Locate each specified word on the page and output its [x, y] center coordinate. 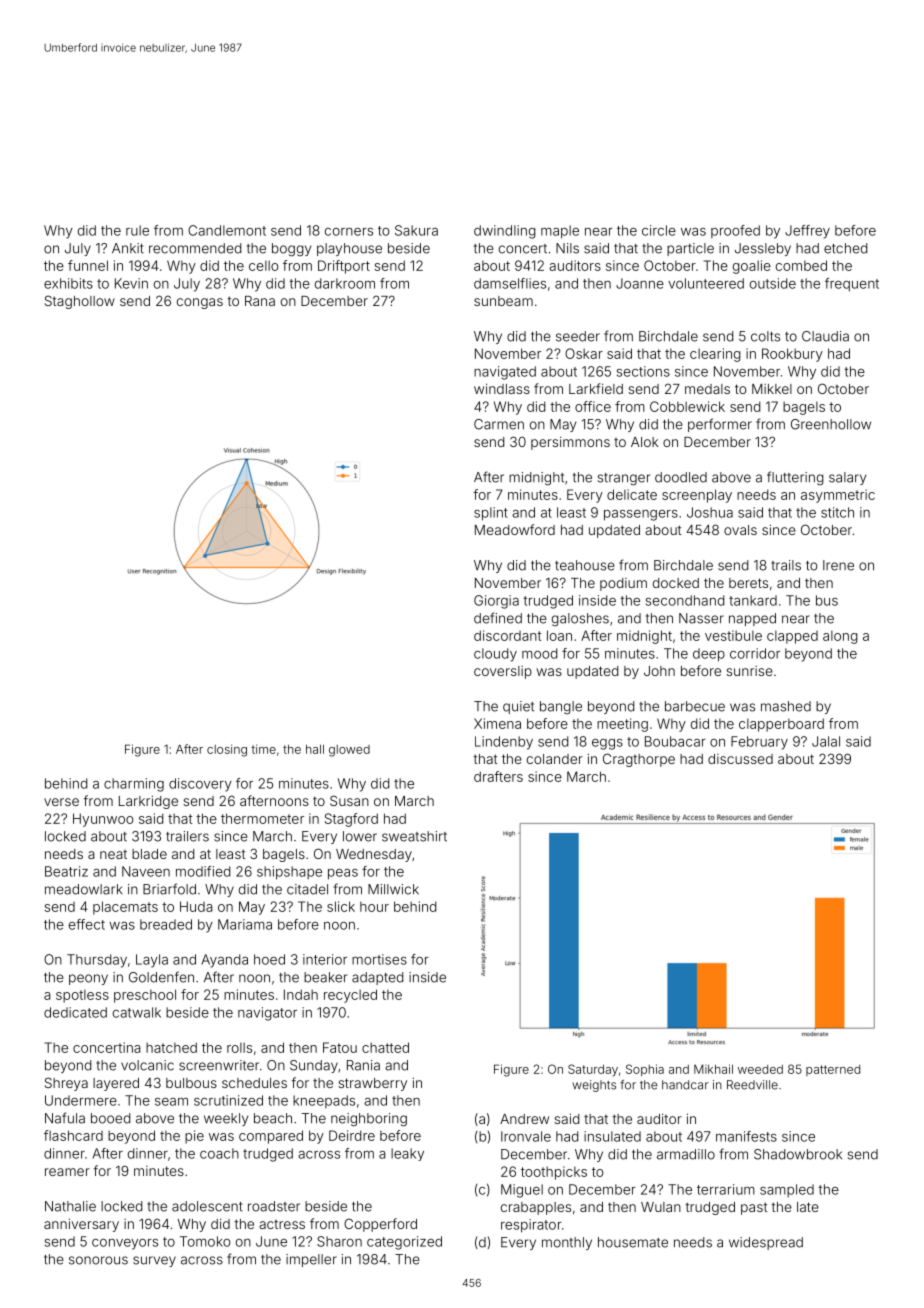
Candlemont [227, 230]
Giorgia [496, 602]
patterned [833, 1070]
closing [227, 750]
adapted [377, 978]
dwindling [505, 232]
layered [116, 1084]
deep [709, 655]
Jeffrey [807, 232]
